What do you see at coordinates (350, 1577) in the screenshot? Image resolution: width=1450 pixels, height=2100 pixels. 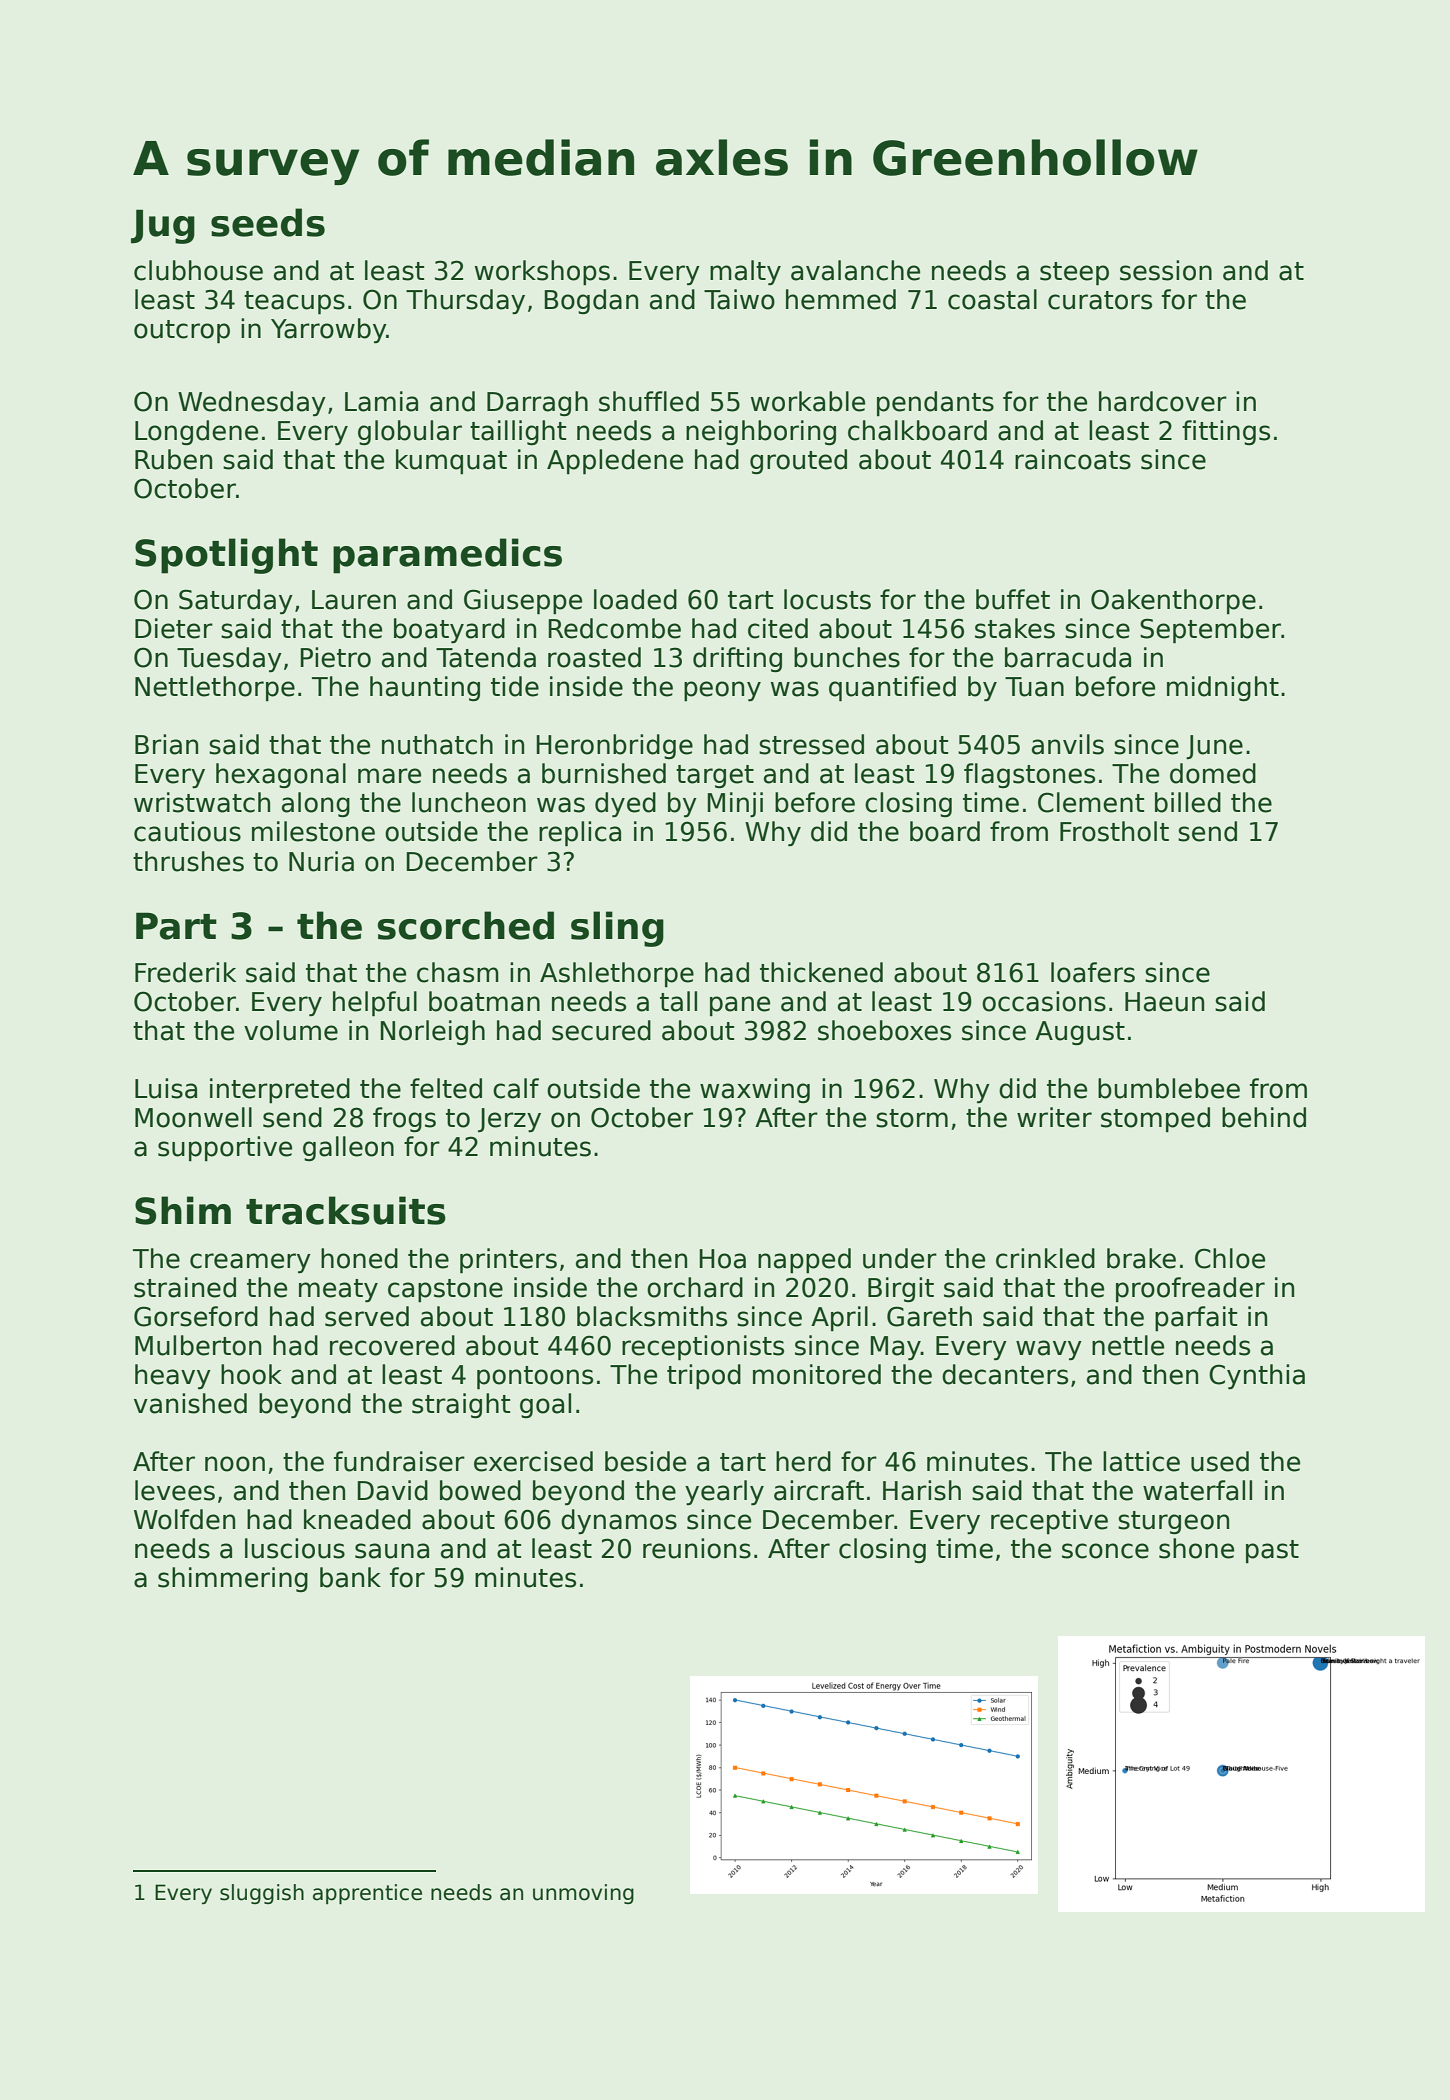 I see `bank` at bounding box center [350, 1577].
